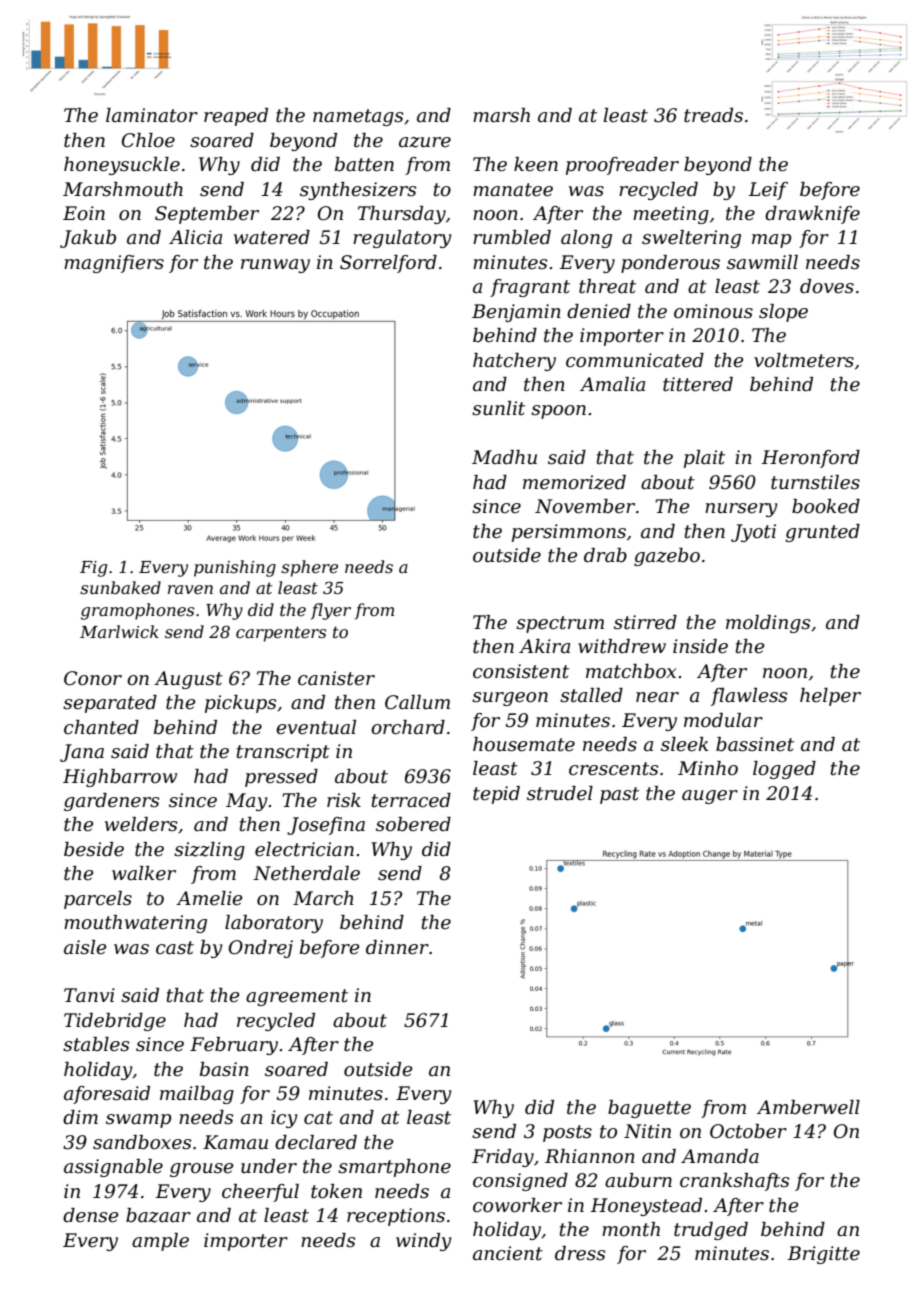 The width and height of the screenshot is (924, 1308). Describe the element at coordinates (560, 624) in the screenshot. I see `spectrum` at that location.
